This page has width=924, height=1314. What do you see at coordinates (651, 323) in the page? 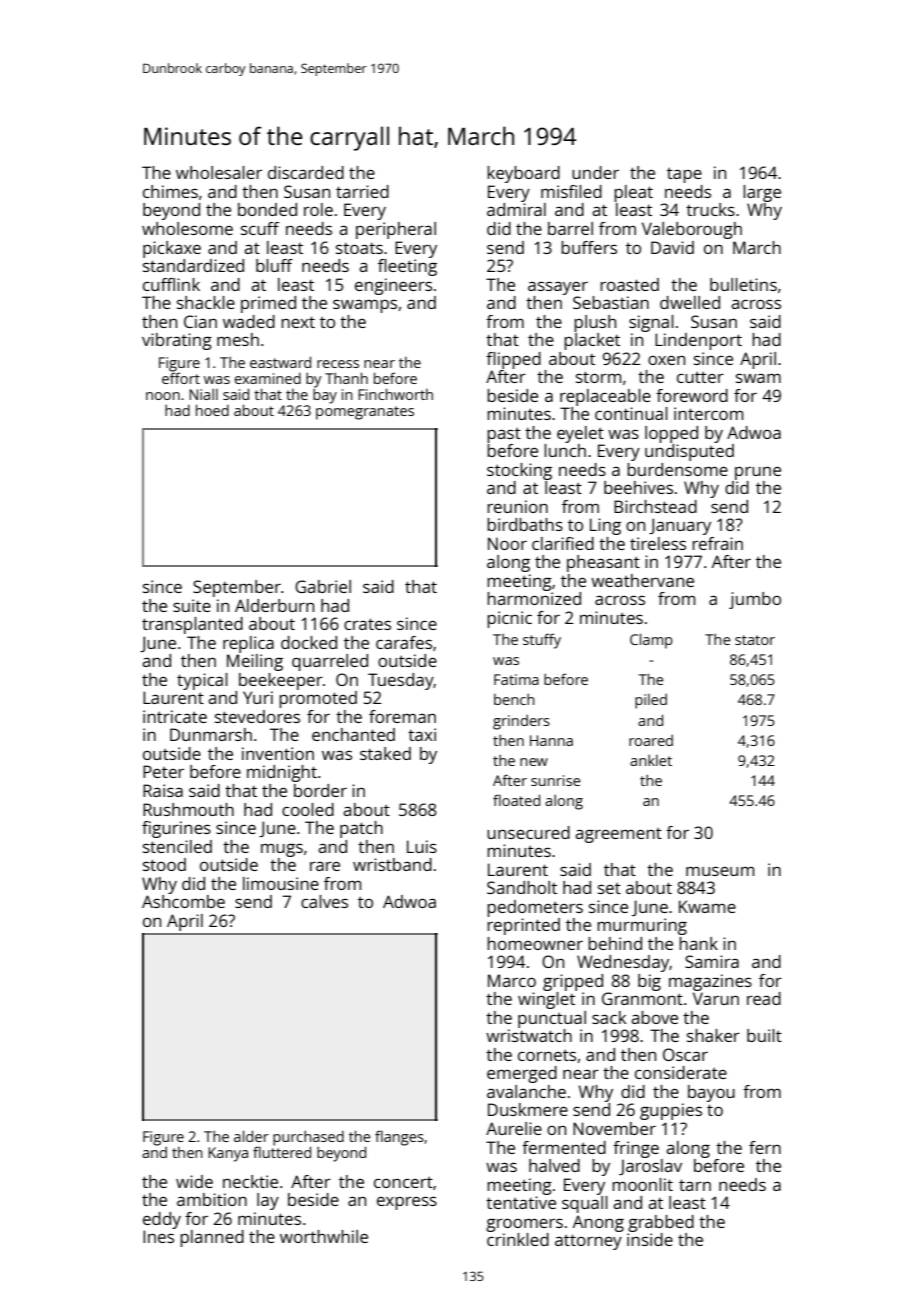
I see `signal` at bounding box center [651, 323].
